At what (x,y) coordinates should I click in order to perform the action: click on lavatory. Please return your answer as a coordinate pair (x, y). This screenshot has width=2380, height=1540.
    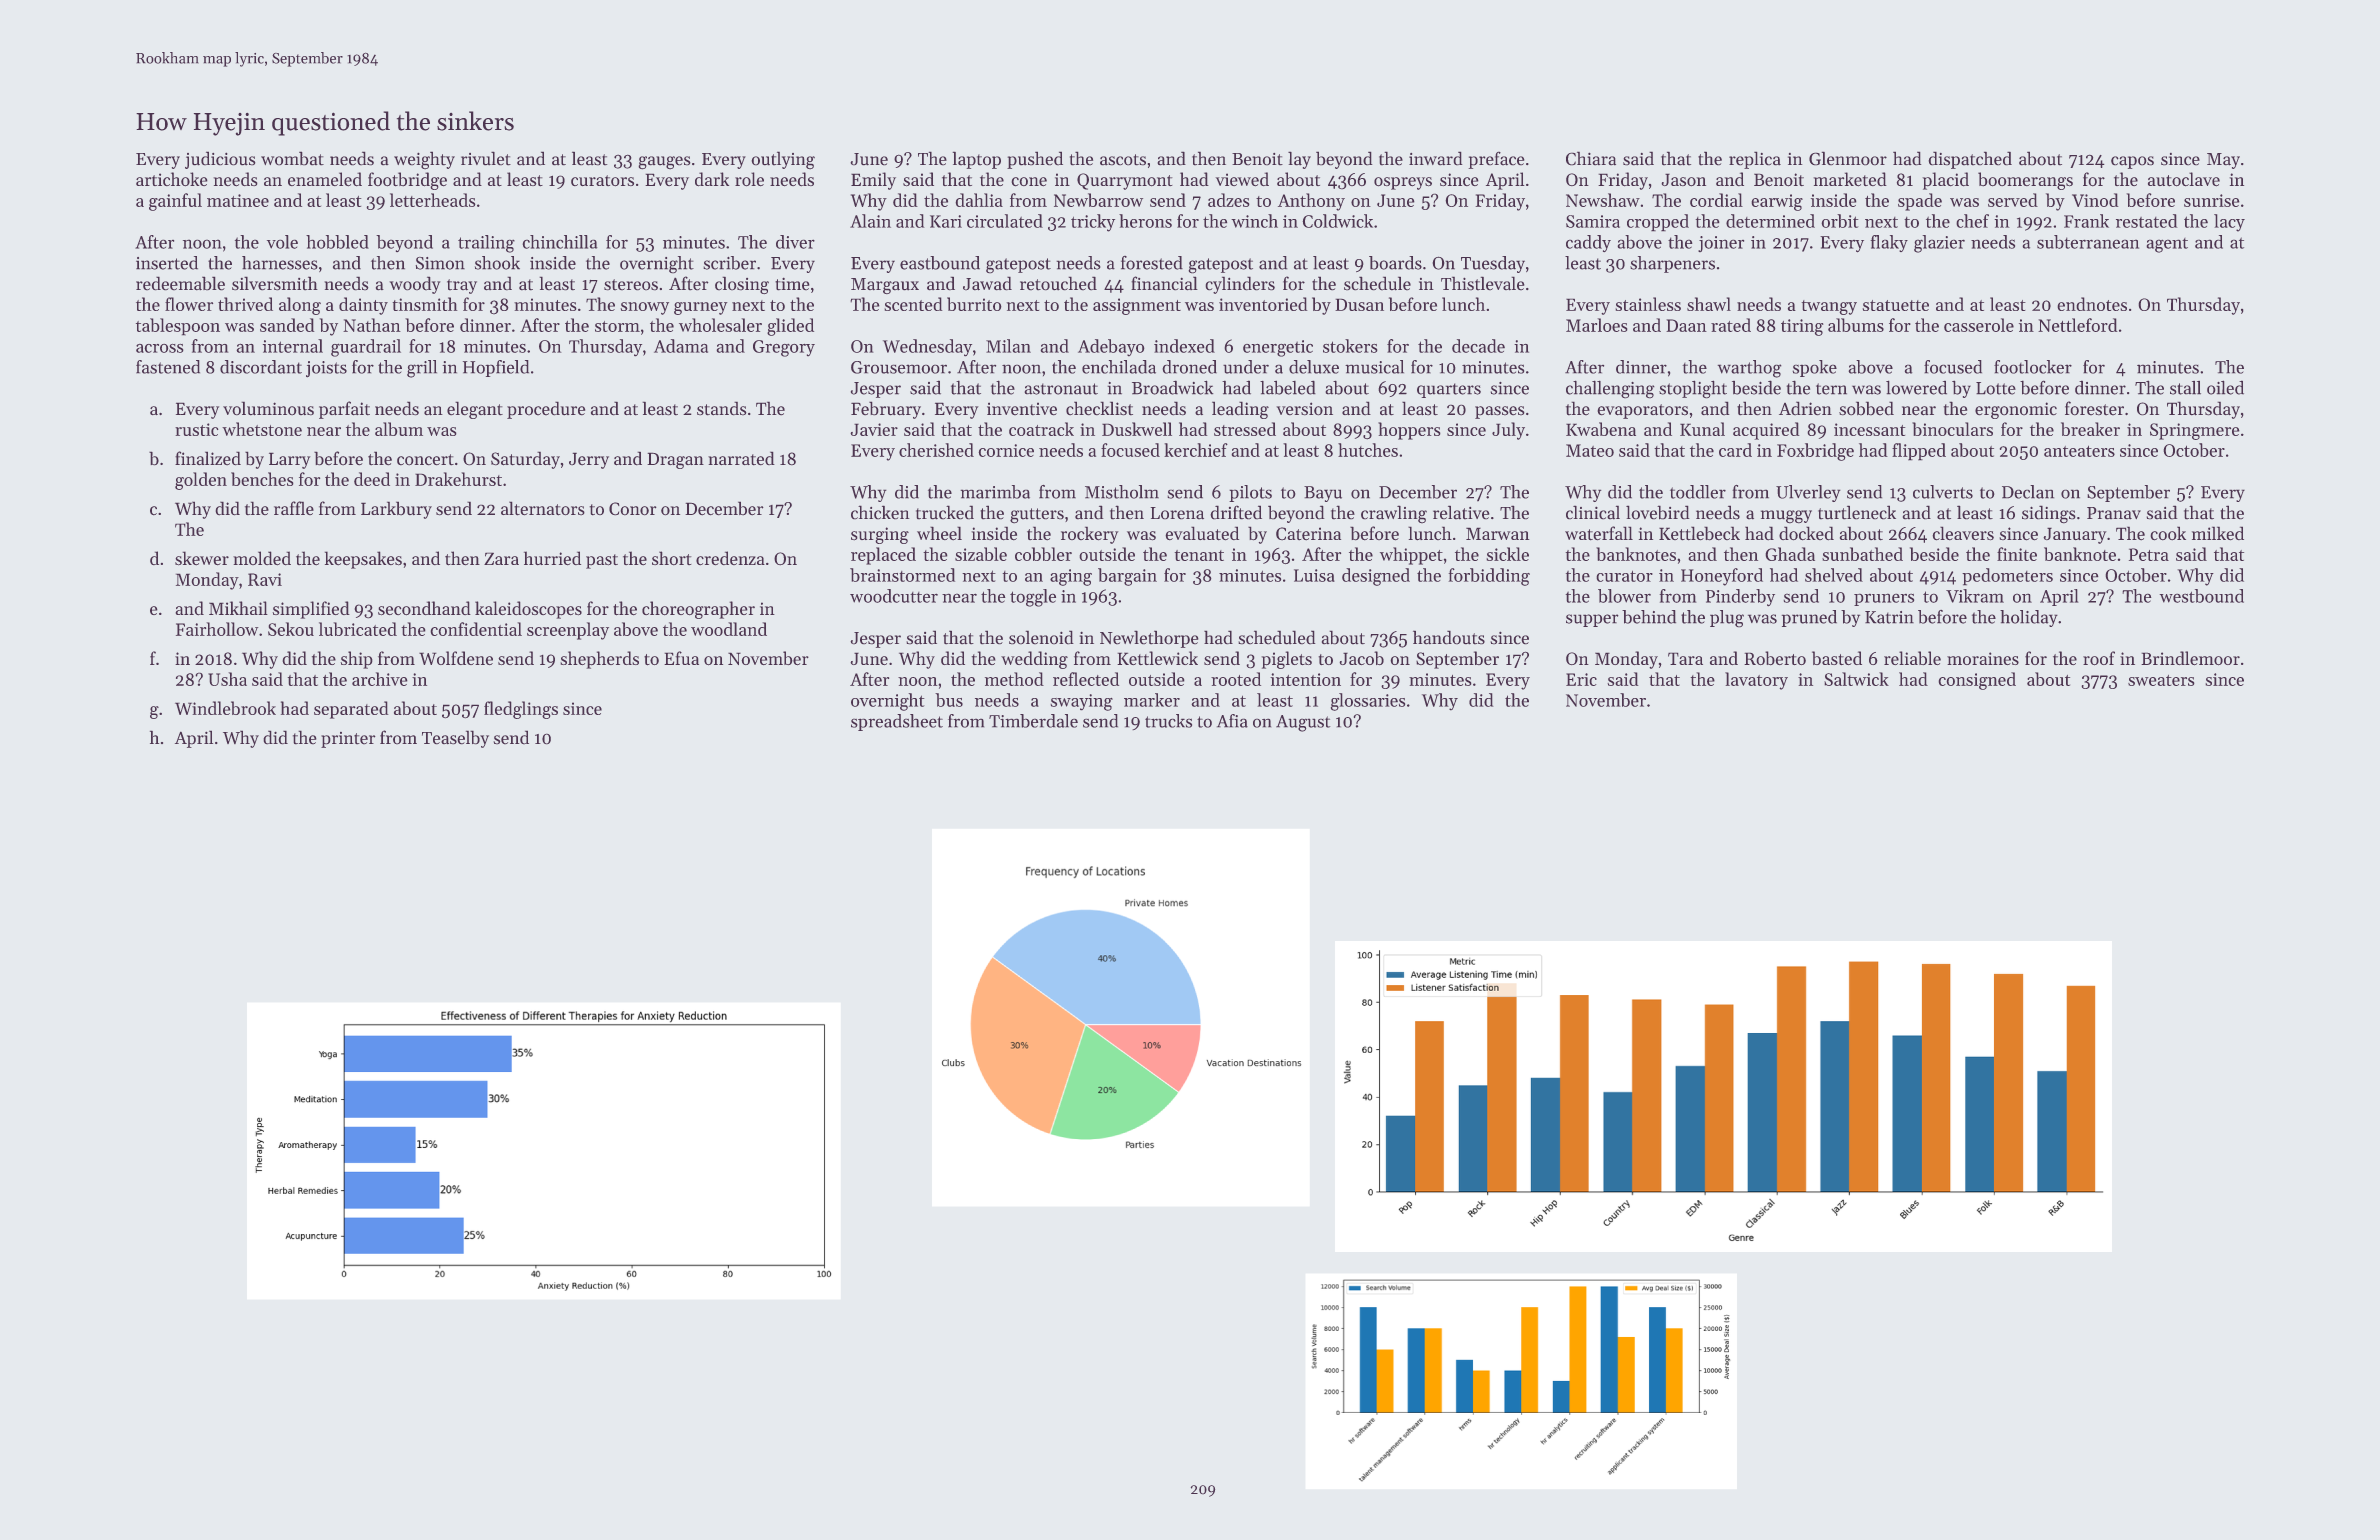
    Looking at the image, I should click on (1756, 681).
